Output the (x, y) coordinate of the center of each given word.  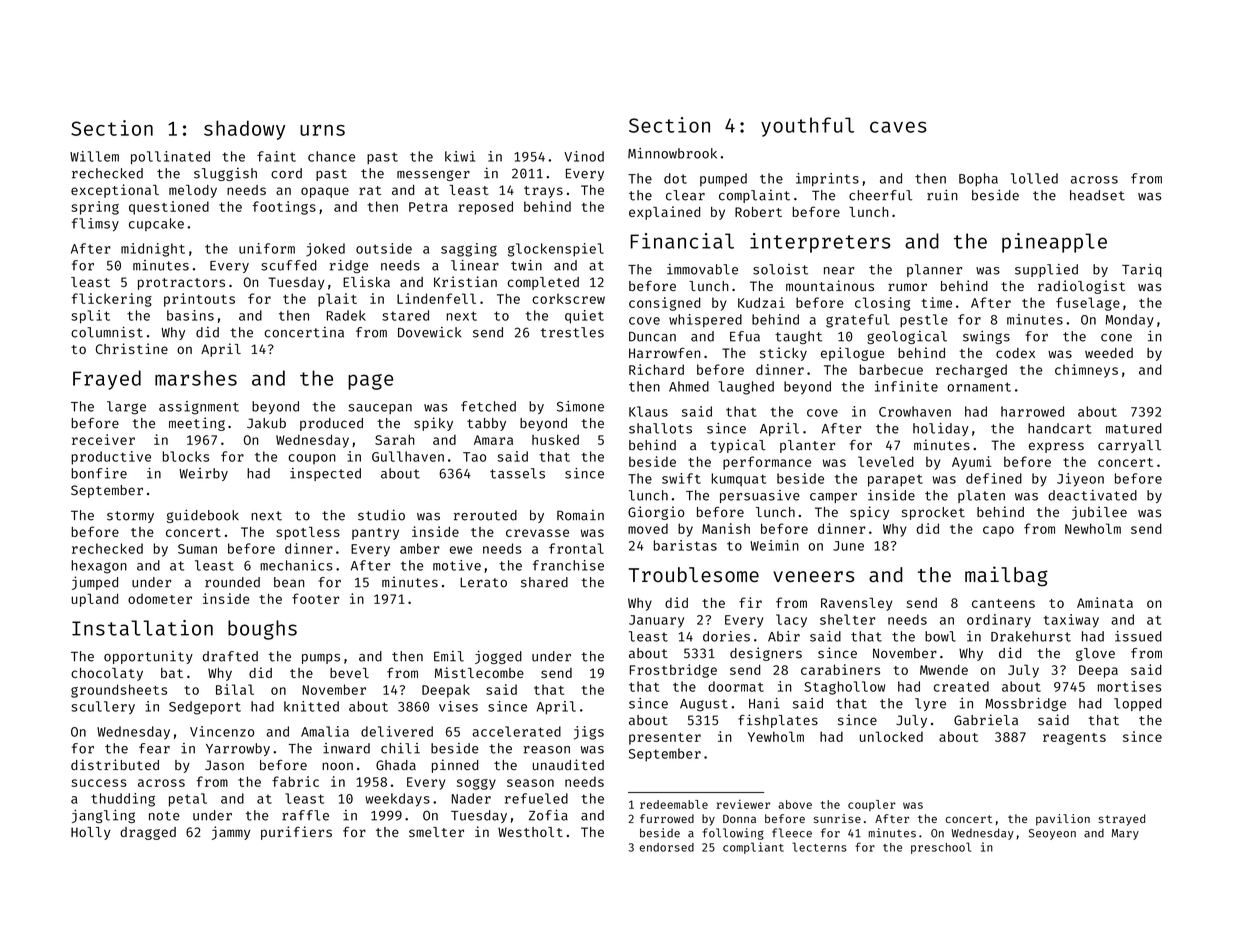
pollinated (170, 158)
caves (898, 127)
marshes (196, 378)
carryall (1129, 446)
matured (1134, 428)
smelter (436, 832)
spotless (308, 533)
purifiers (296, 833)
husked (555, 439)
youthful (807, 127)
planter (807, 446)
